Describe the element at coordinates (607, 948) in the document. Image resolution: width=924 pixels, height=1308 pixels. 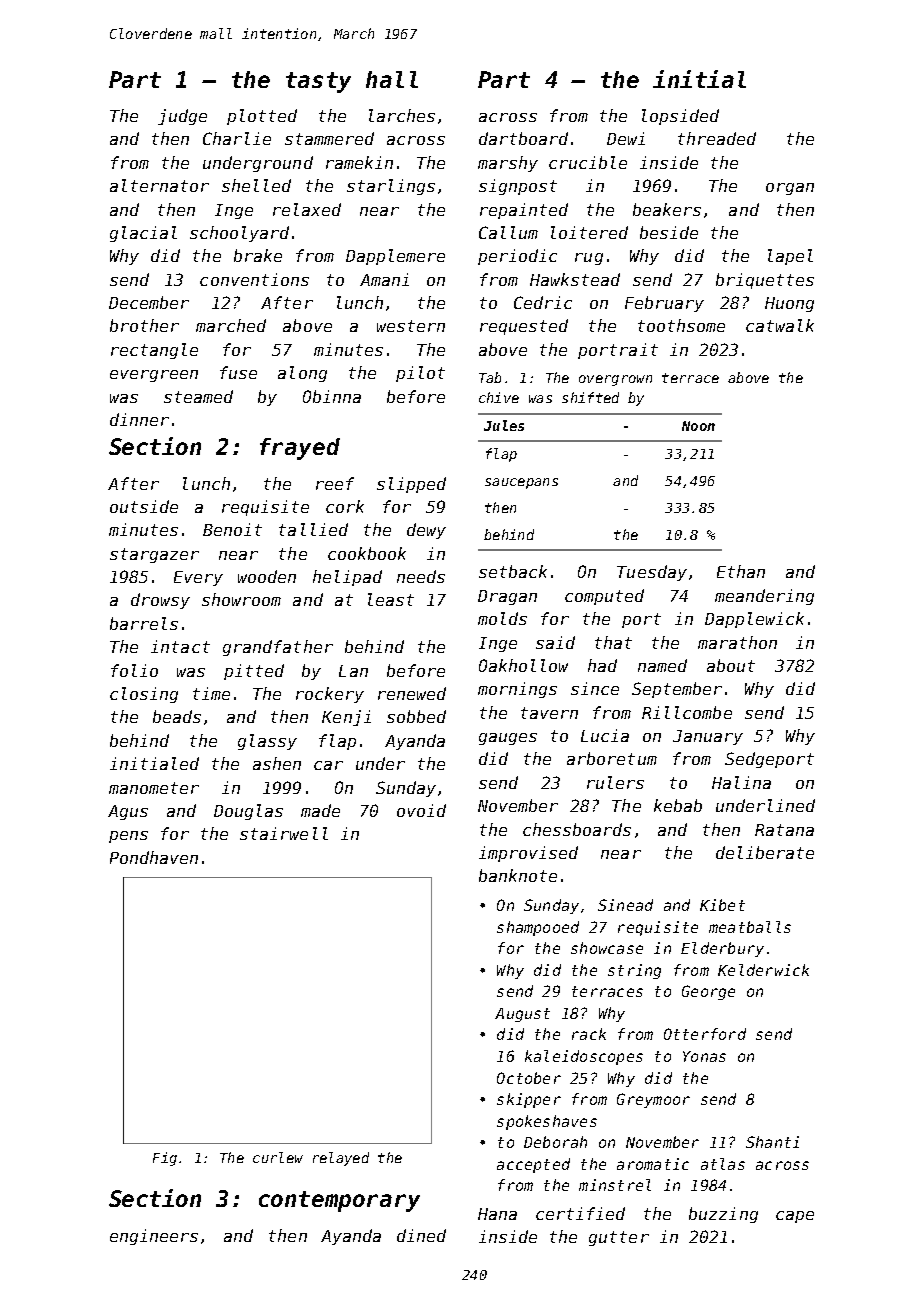
I see `showcase` at that location.
